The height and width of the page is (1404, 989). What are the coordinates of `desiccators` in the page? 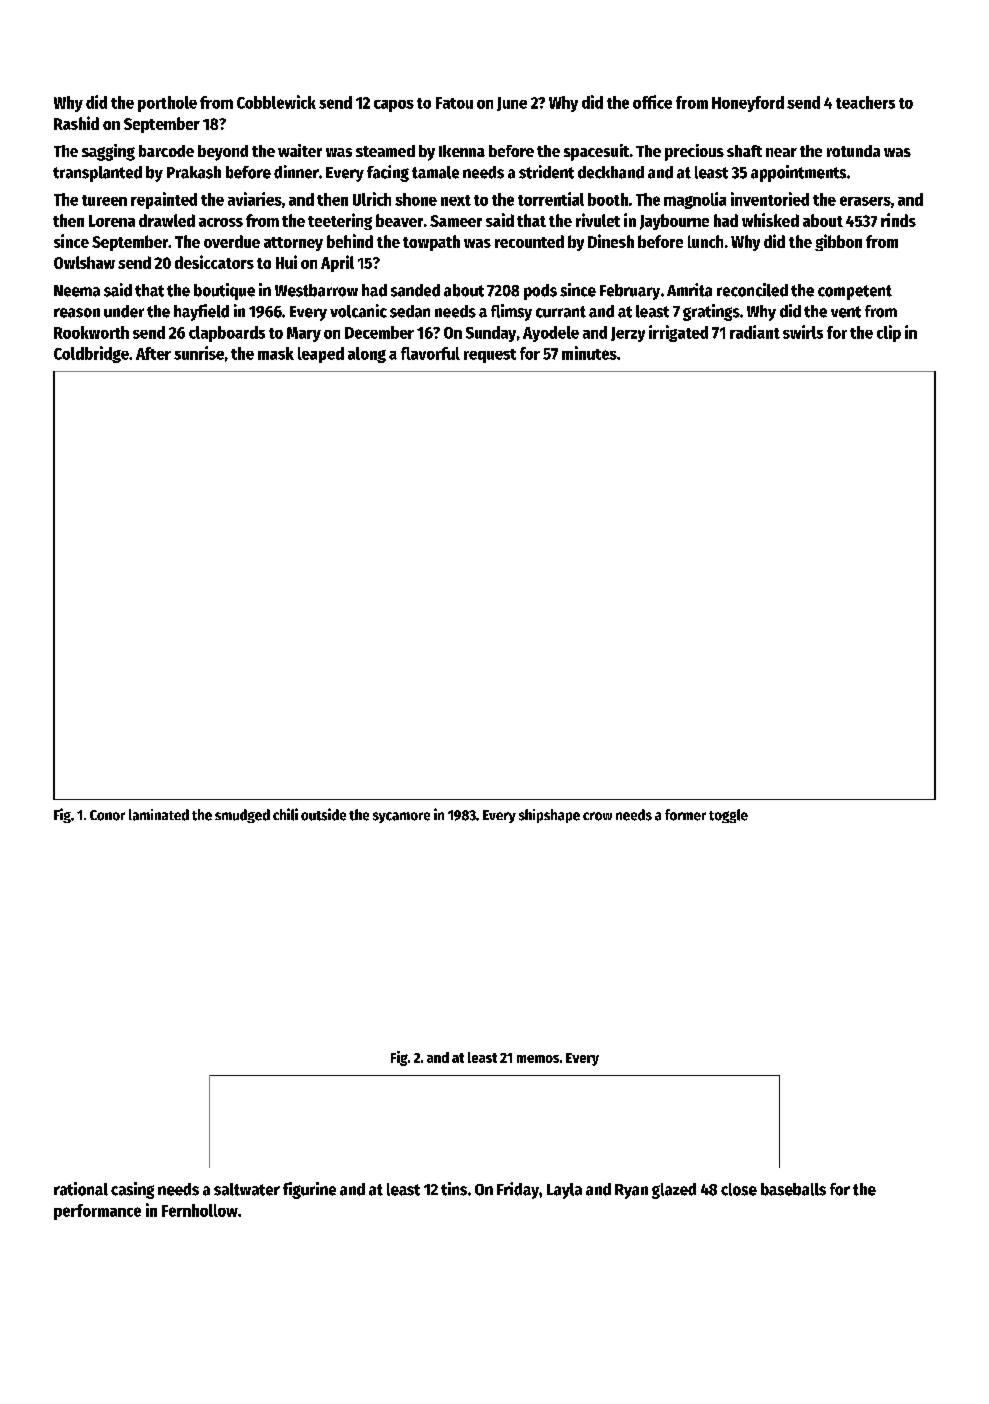 It's located at (214, 262).
